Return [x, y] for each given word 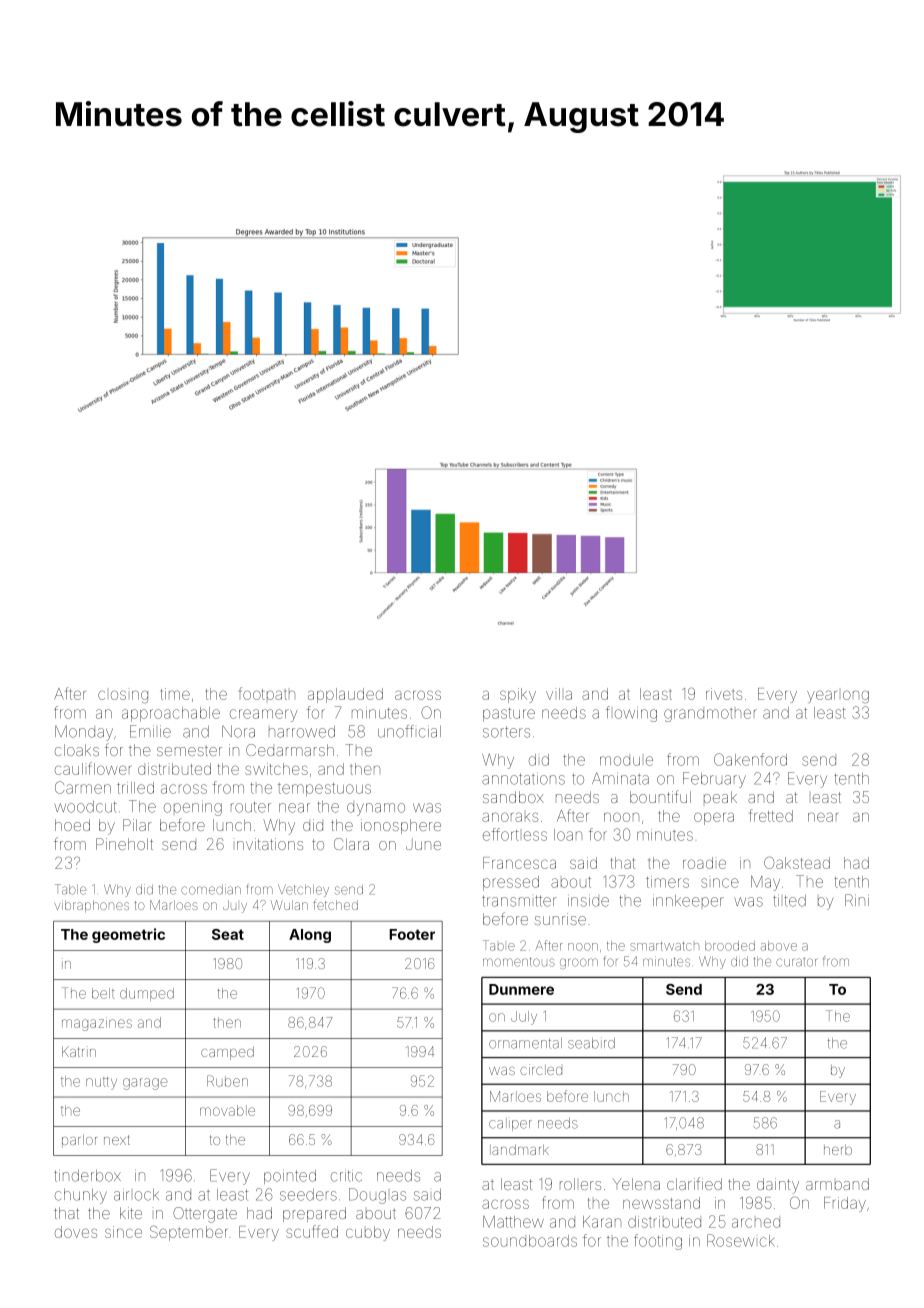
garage [145, 1084]
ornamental [525, 1043]
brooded [730, 946]
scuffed [312, 1231]
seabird [591, 1043]
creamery [263, 715]
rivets [724, 694]
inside [588, 900]
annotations [523, 779]
